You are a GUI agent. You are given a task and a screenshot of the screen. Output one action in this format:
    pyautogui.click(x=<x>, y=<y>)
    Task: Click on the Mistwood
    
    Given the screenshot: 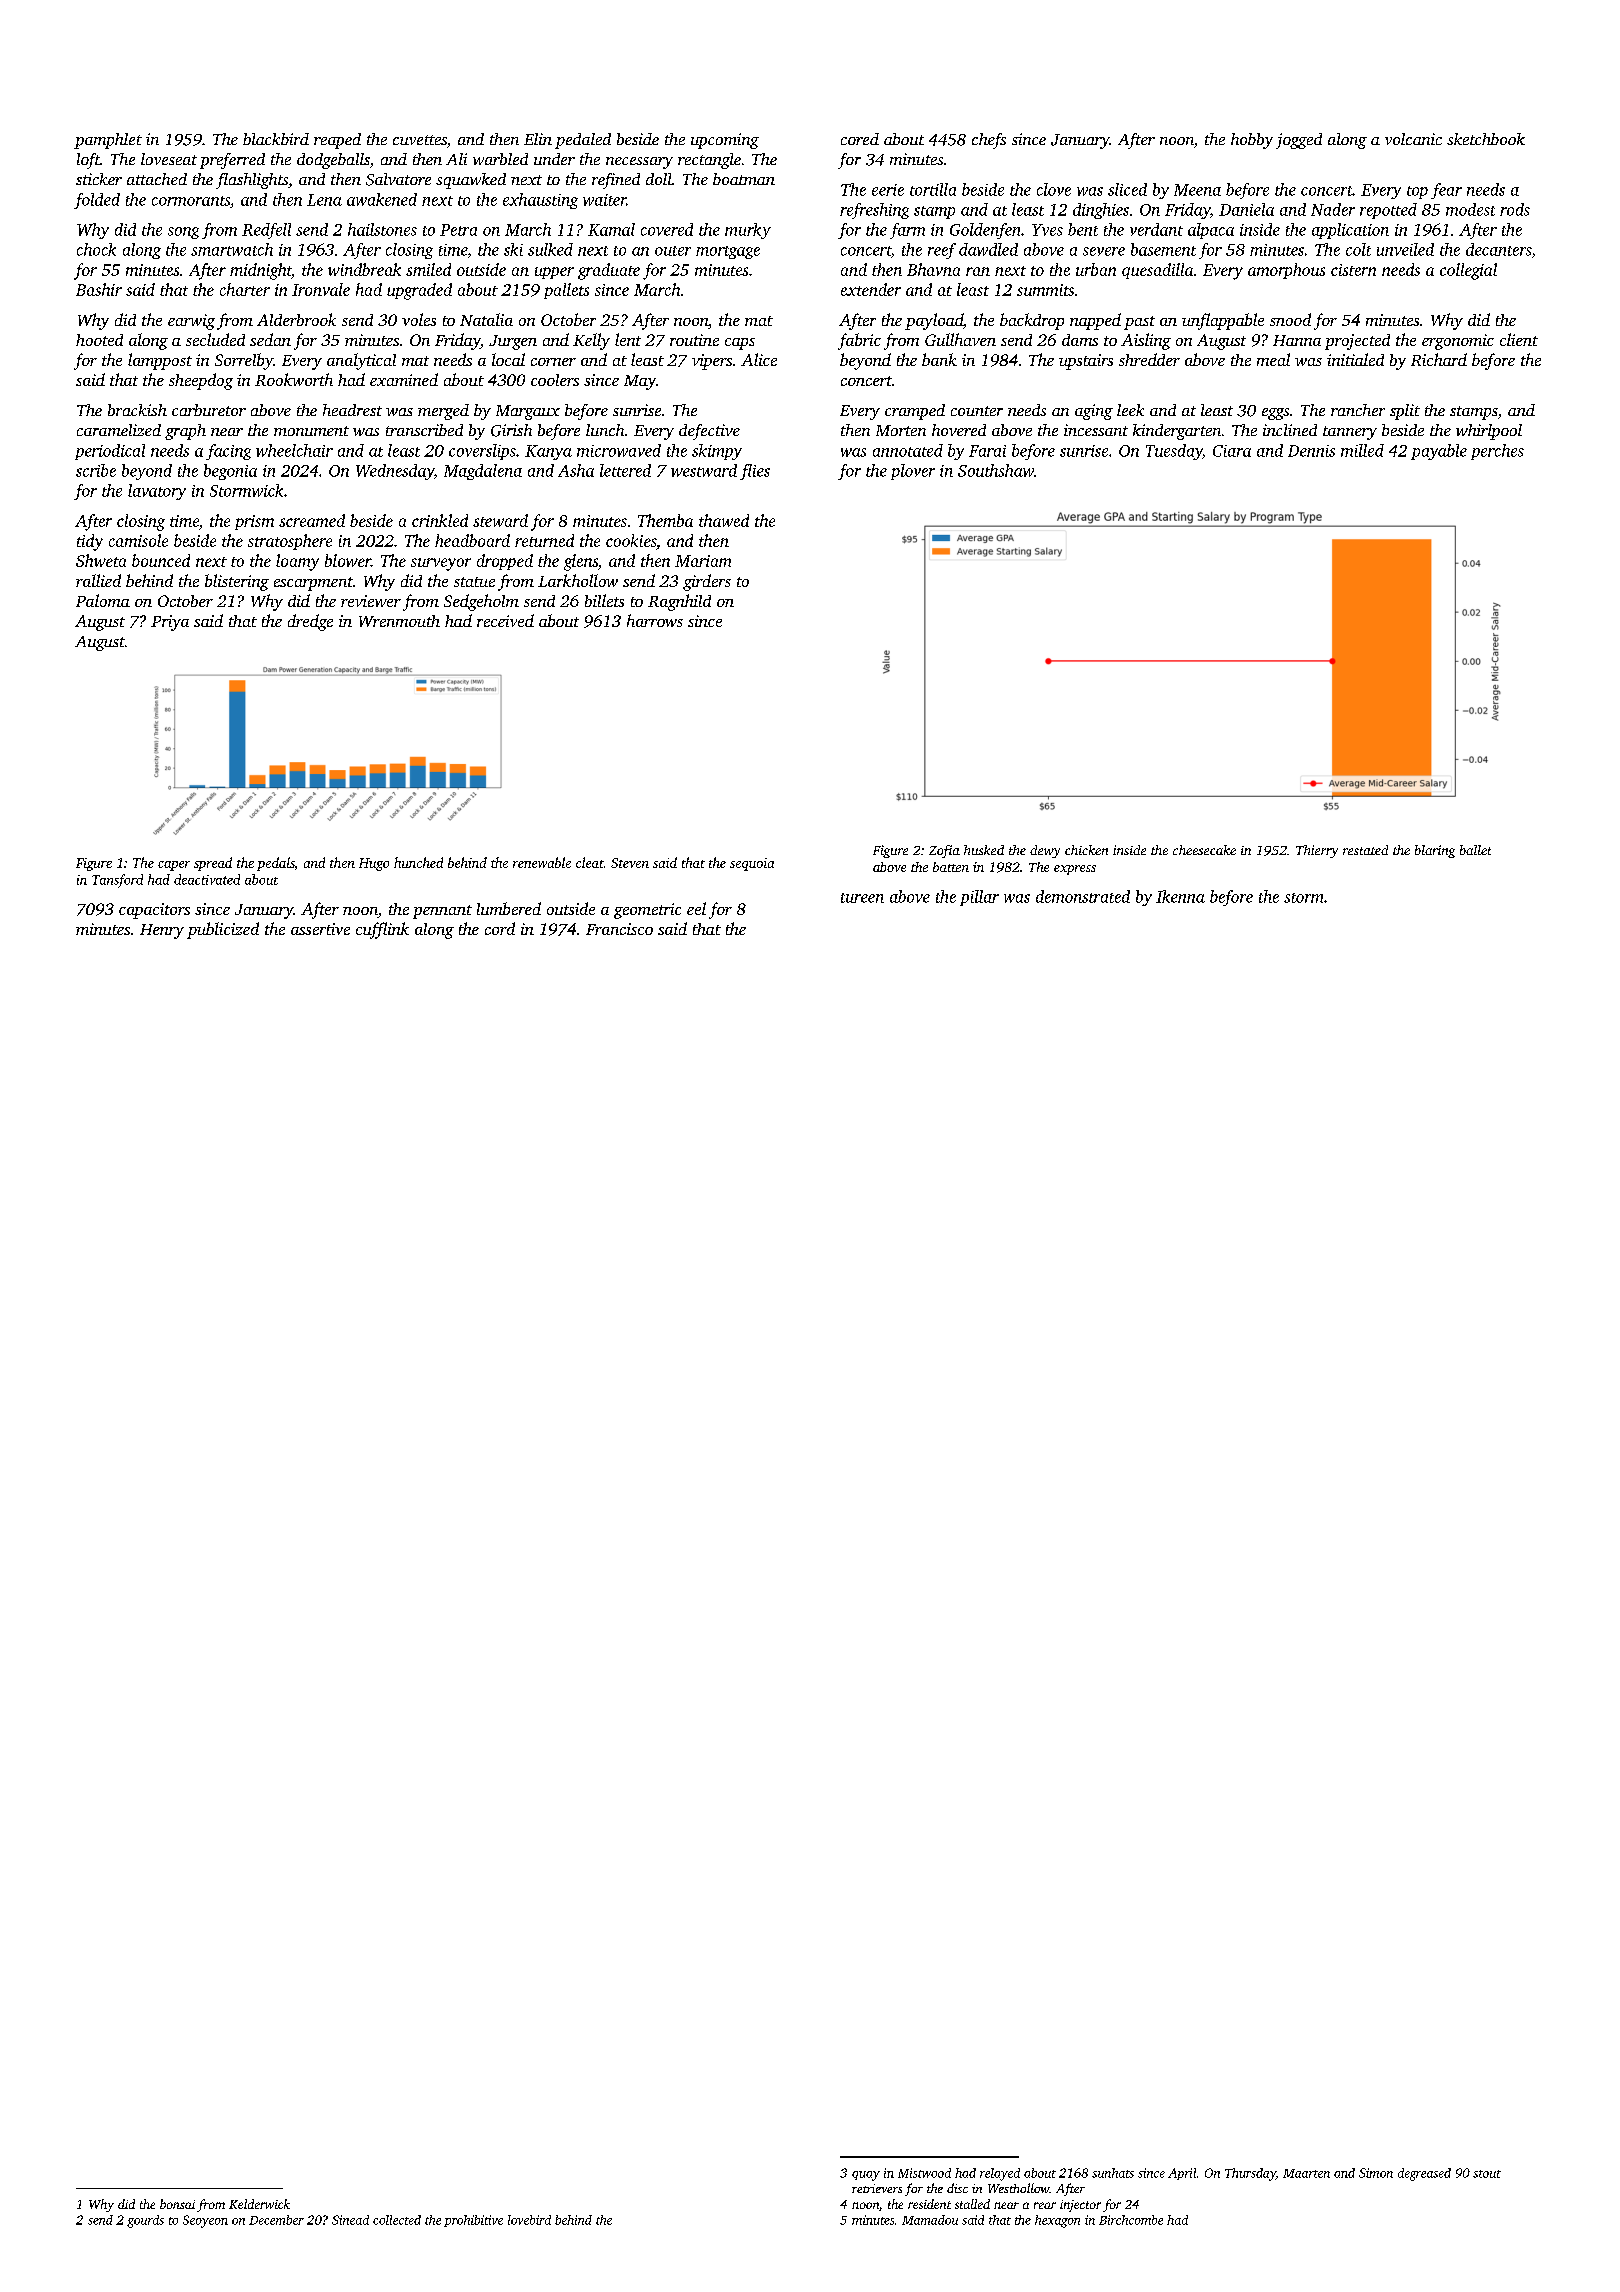 What is the action you would take?
    pyautogui.click(x=924, y=2173)
